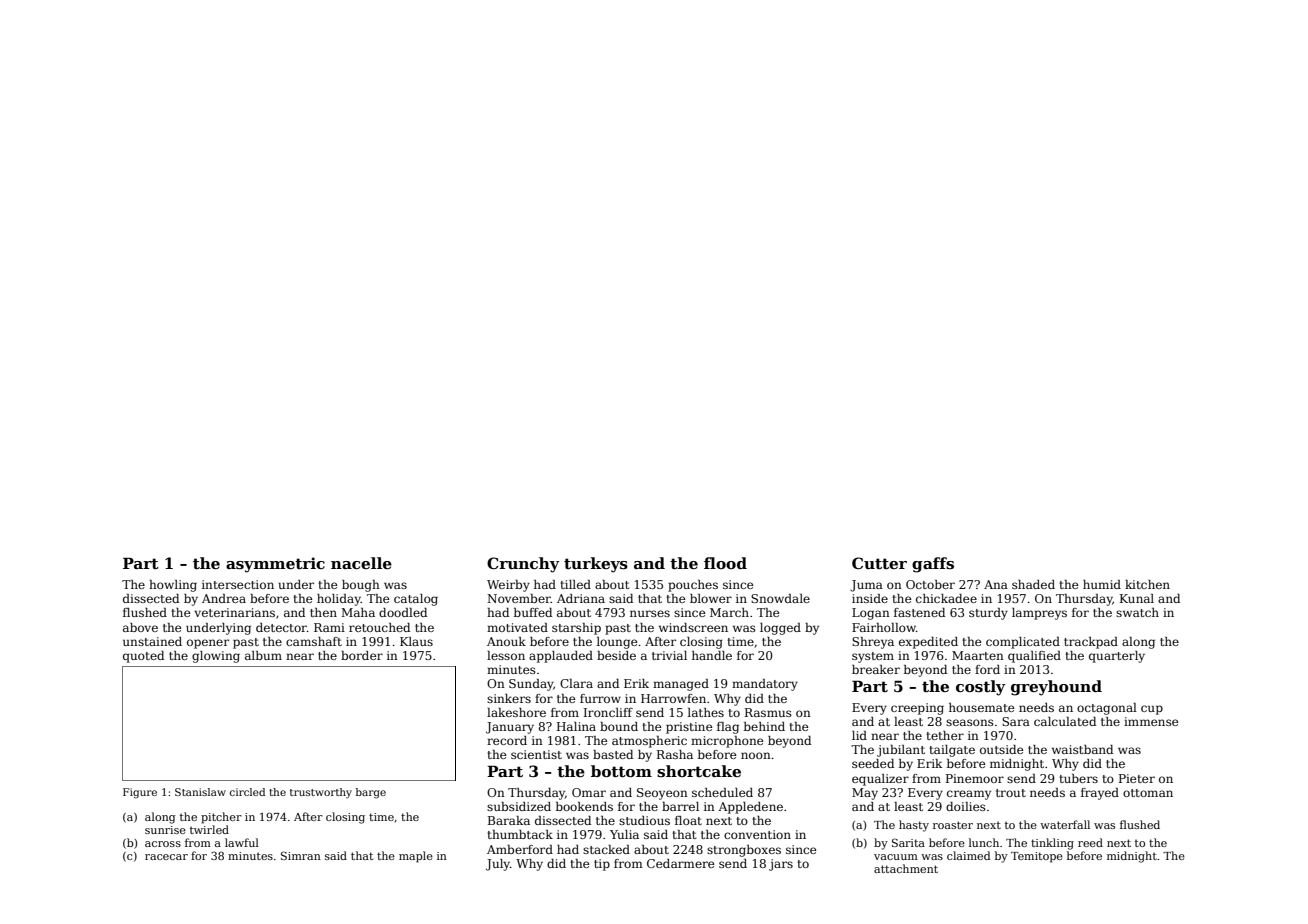 The width and height of the screenshot is (1308, 924). Describe the element at coordinates (166, 857) in the screenshot. I see `racecar` at that location.
